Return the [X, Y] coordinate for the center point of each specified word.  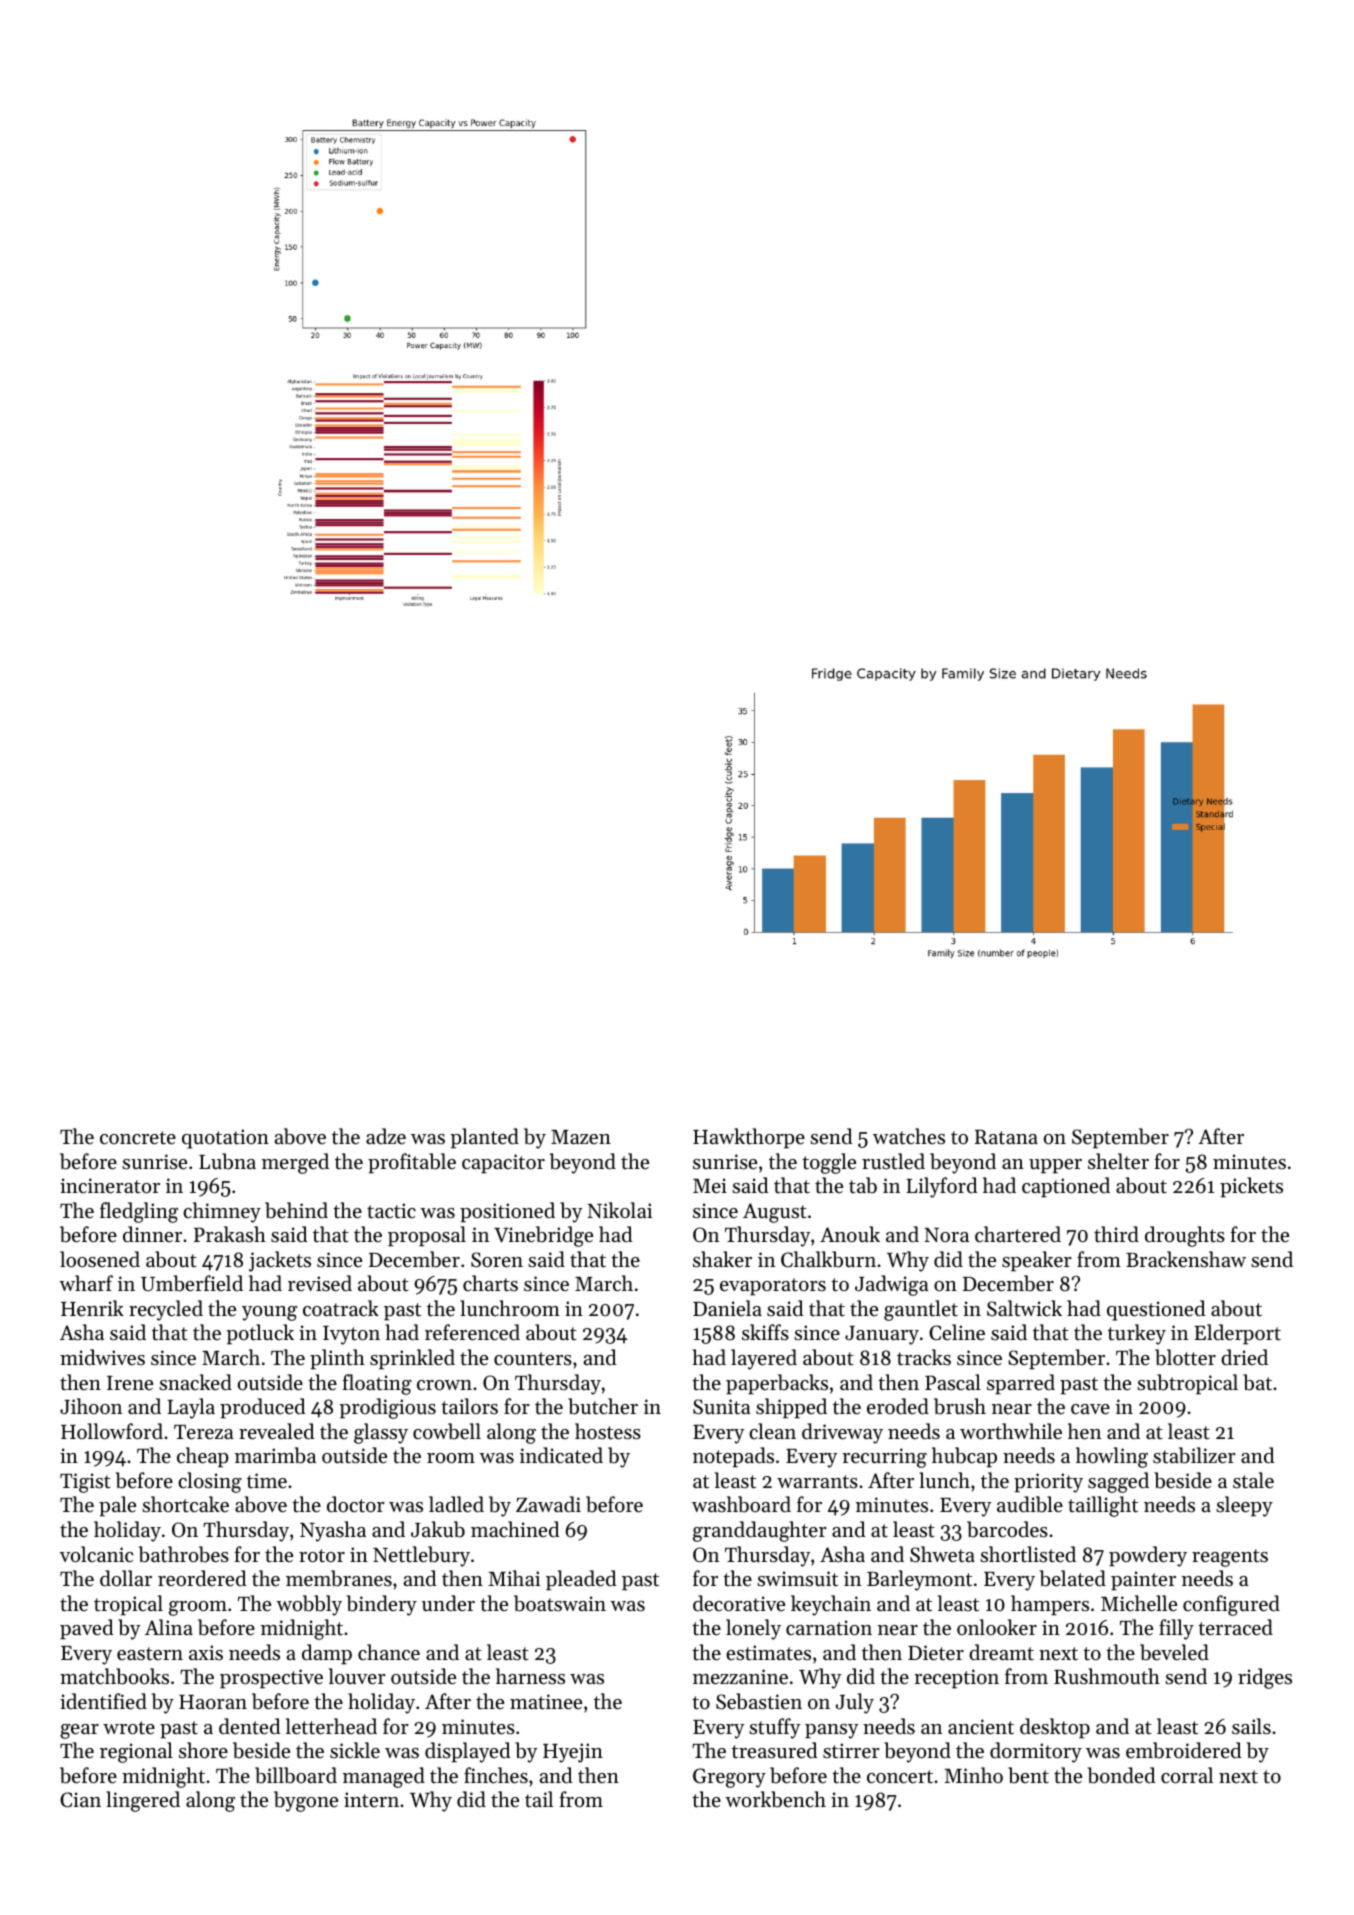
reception [956, 1679]
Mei [710, 1186]
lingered [143, 1801]
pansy [831, 1731]
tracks [924, 1357]
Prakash [230, 1234]
